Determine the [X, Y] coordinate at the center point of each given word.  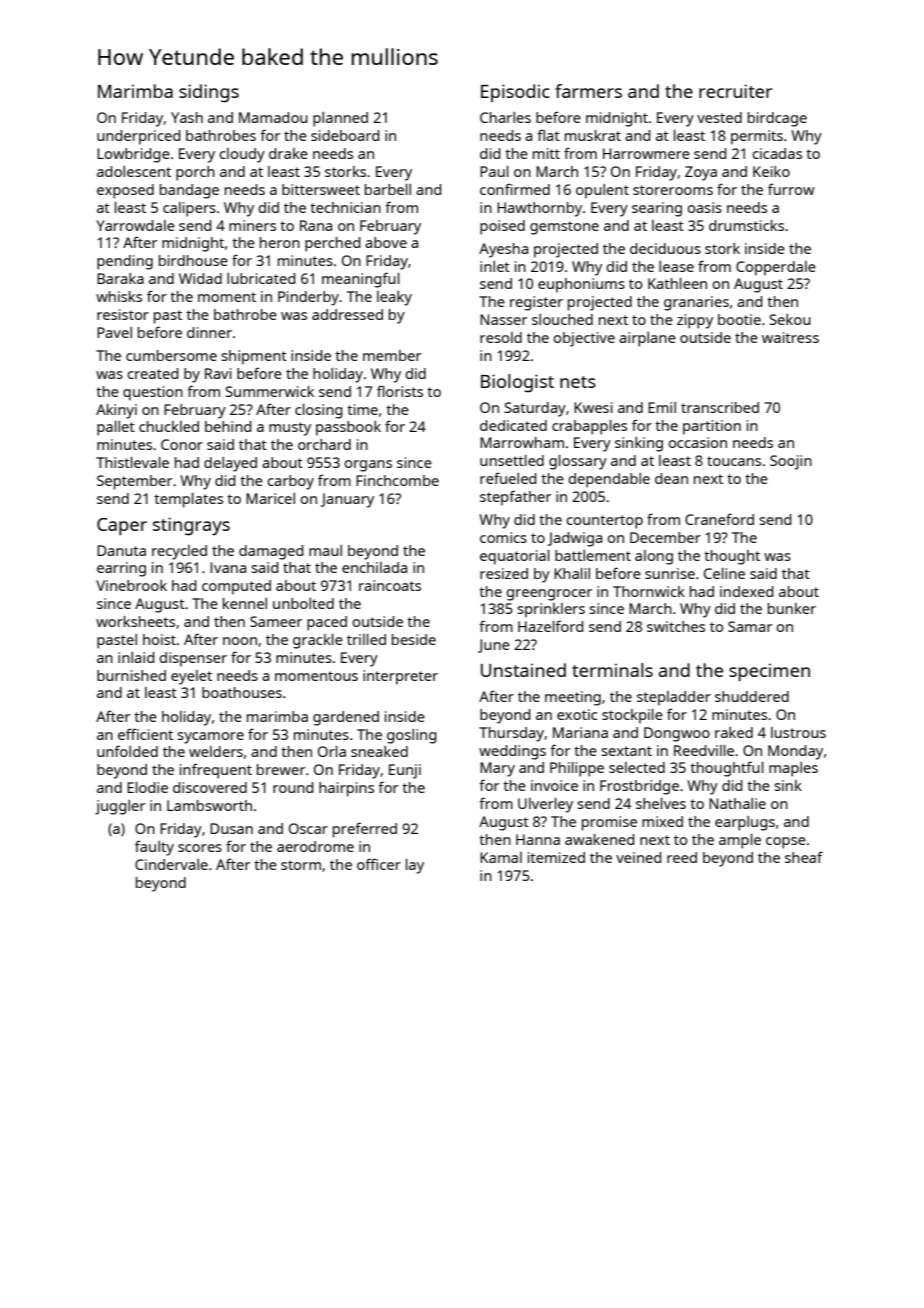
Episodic [515, 93]
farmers [588, 91]
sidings [209, 93]
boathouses [242, 692]
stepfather [515, 498]
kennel [245, 603]
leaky [394, 298]
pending [125, 262]
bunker [792, 608]
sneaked [379, 751]
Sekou [790, 319]
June [494, 646]
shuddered [752, 696]
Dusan [231, 828]
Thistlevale [132, 462]
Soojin [791, 462]
